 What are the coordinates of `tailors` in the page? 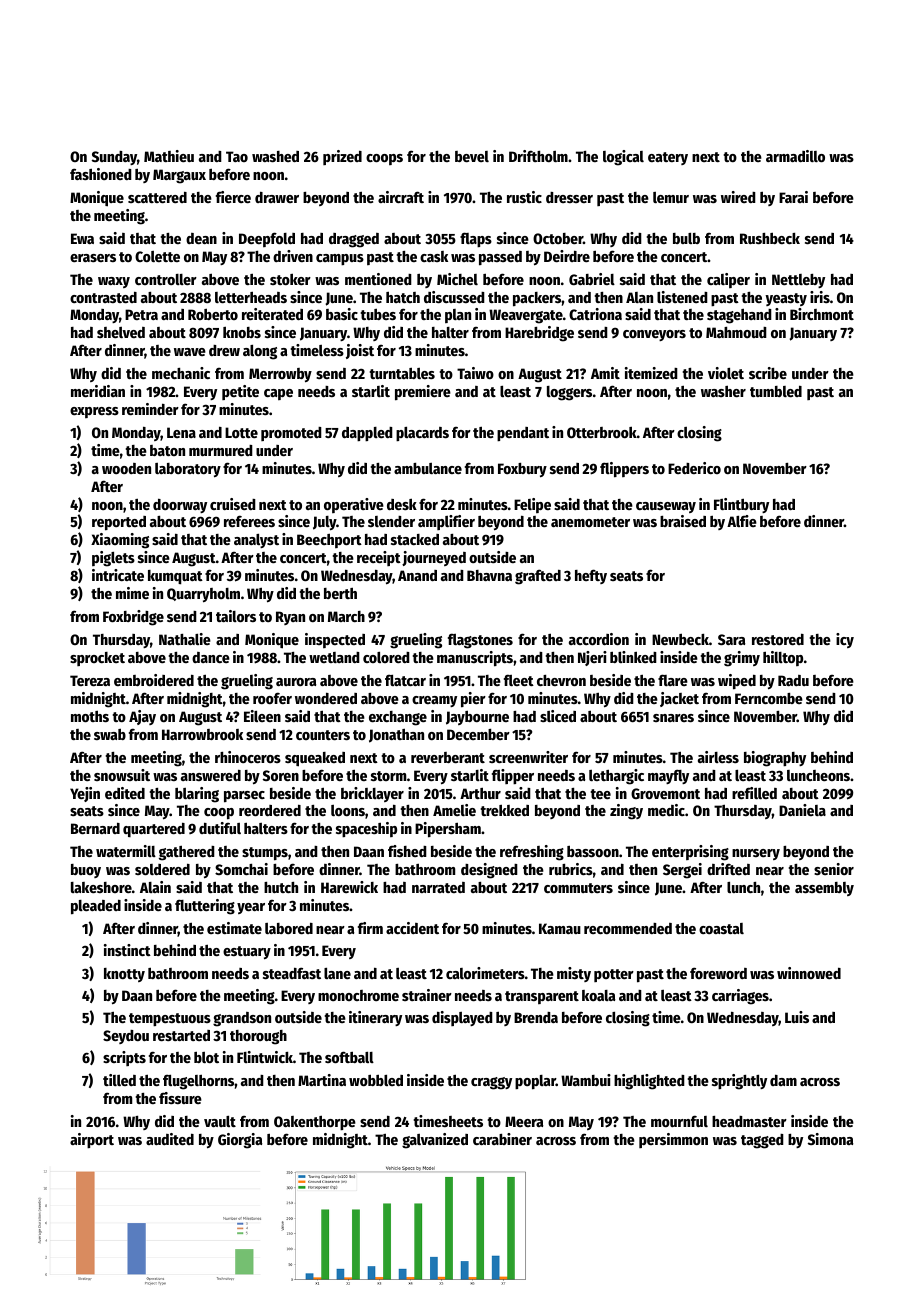 It's located at (236, 616).
